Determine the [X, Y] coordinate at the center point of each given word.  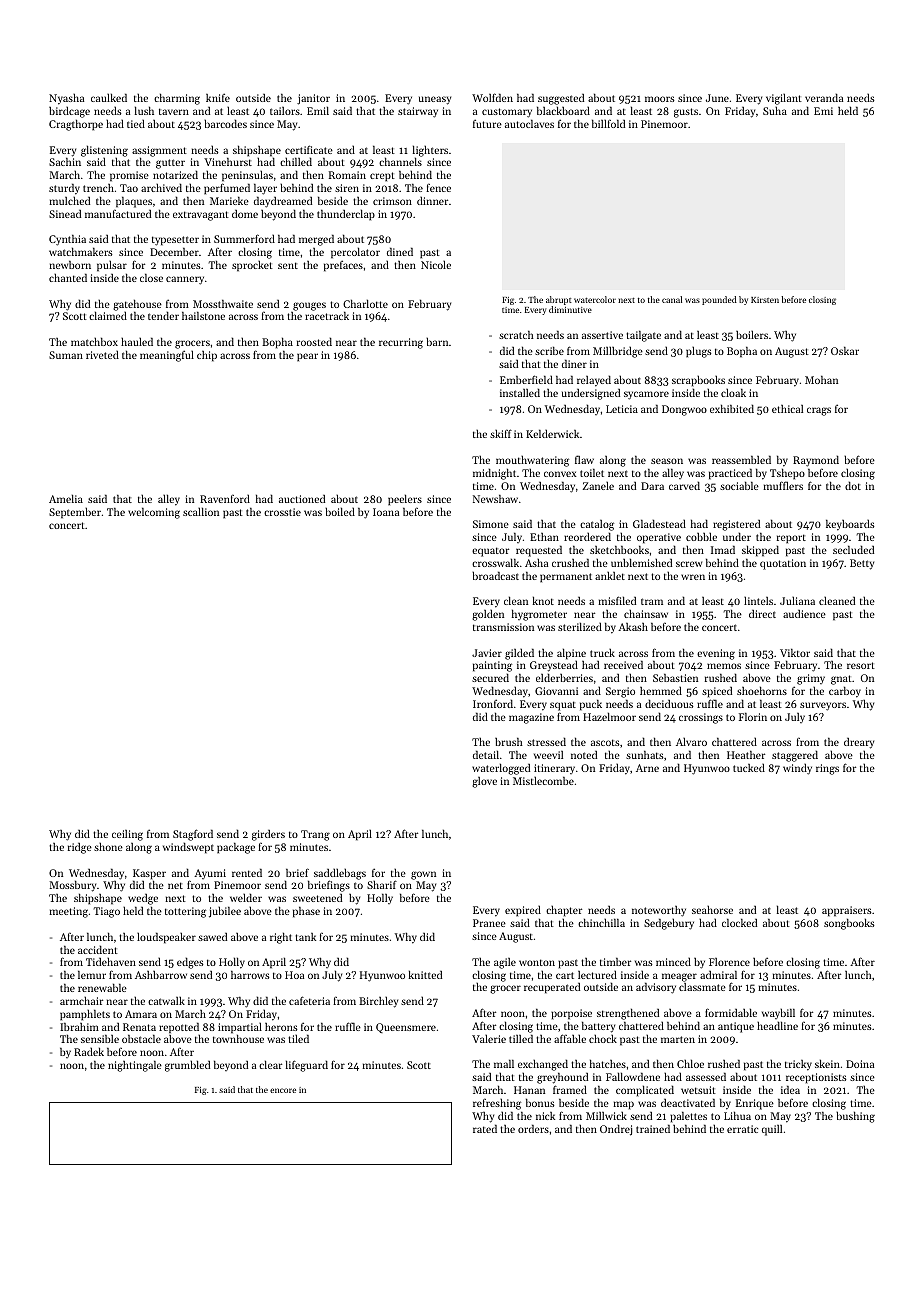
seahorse [712, 909]
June [717, 98]
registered [736, 525]
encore [283, 1090]
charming [177, 99]
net [175, 885]
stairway [418, 112]
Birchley [378, 1002]
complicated [645, 1091]
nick [545, 1116]
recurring [401, 343]
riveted [102, 354]
